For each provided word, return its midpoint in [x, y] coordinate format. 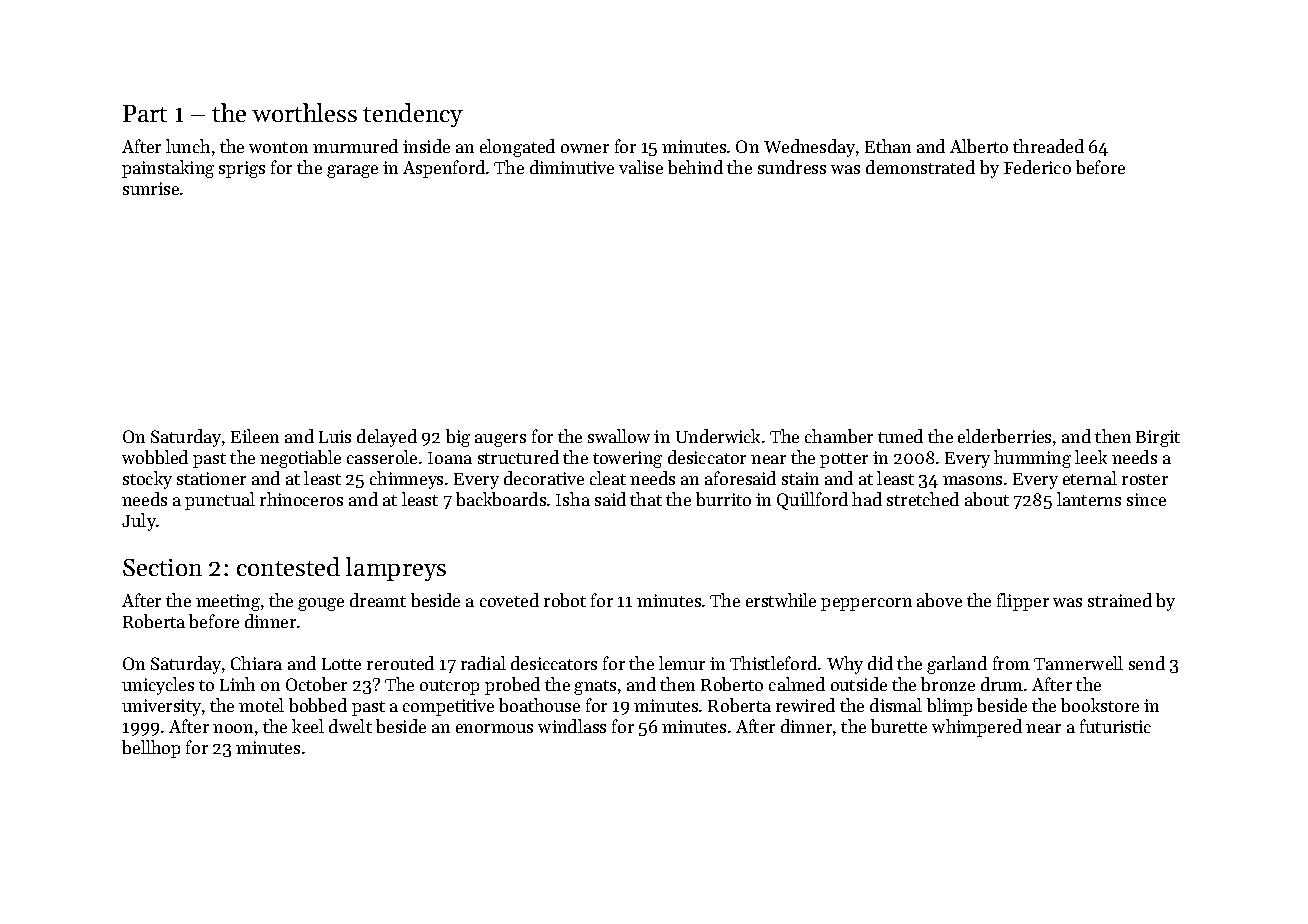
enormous [494, 728]
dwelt [350, 726]
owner [585, 148]
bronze [948, 684]
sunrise [151, 188]
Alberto [979, 146]
